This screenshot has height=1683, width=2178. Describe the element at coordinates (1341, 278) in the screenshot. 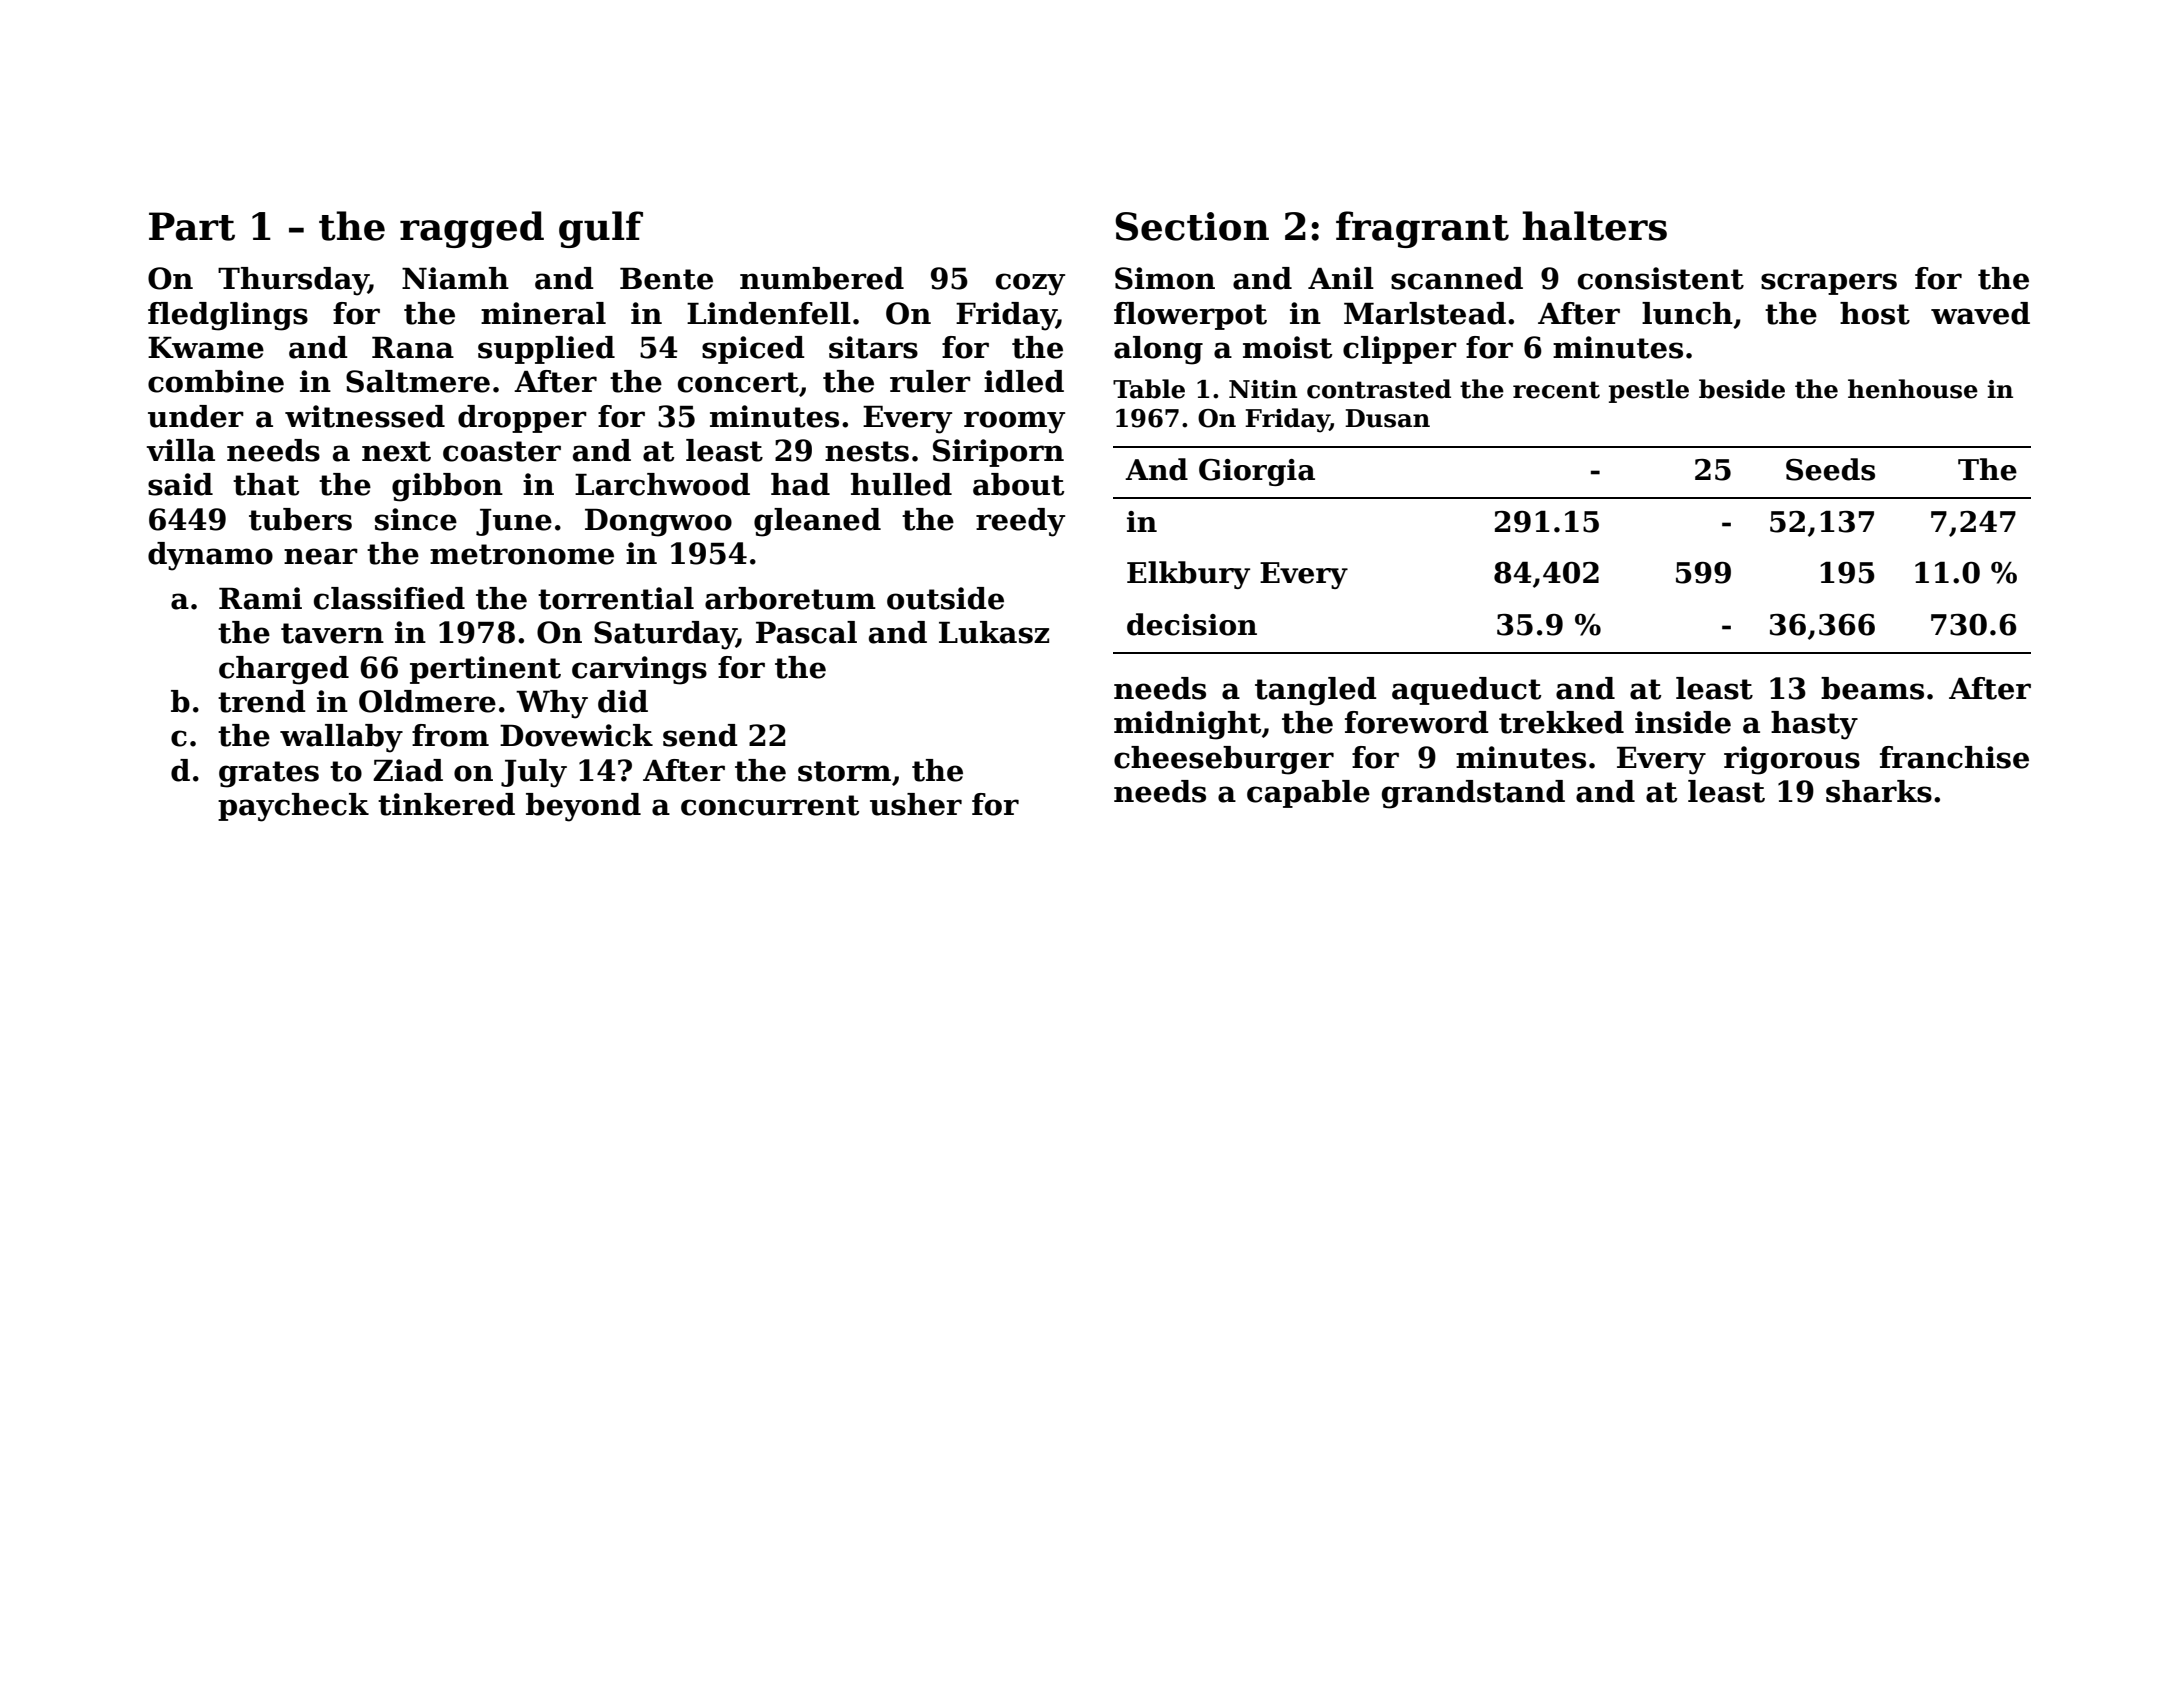

I see `Anil` at that location.
